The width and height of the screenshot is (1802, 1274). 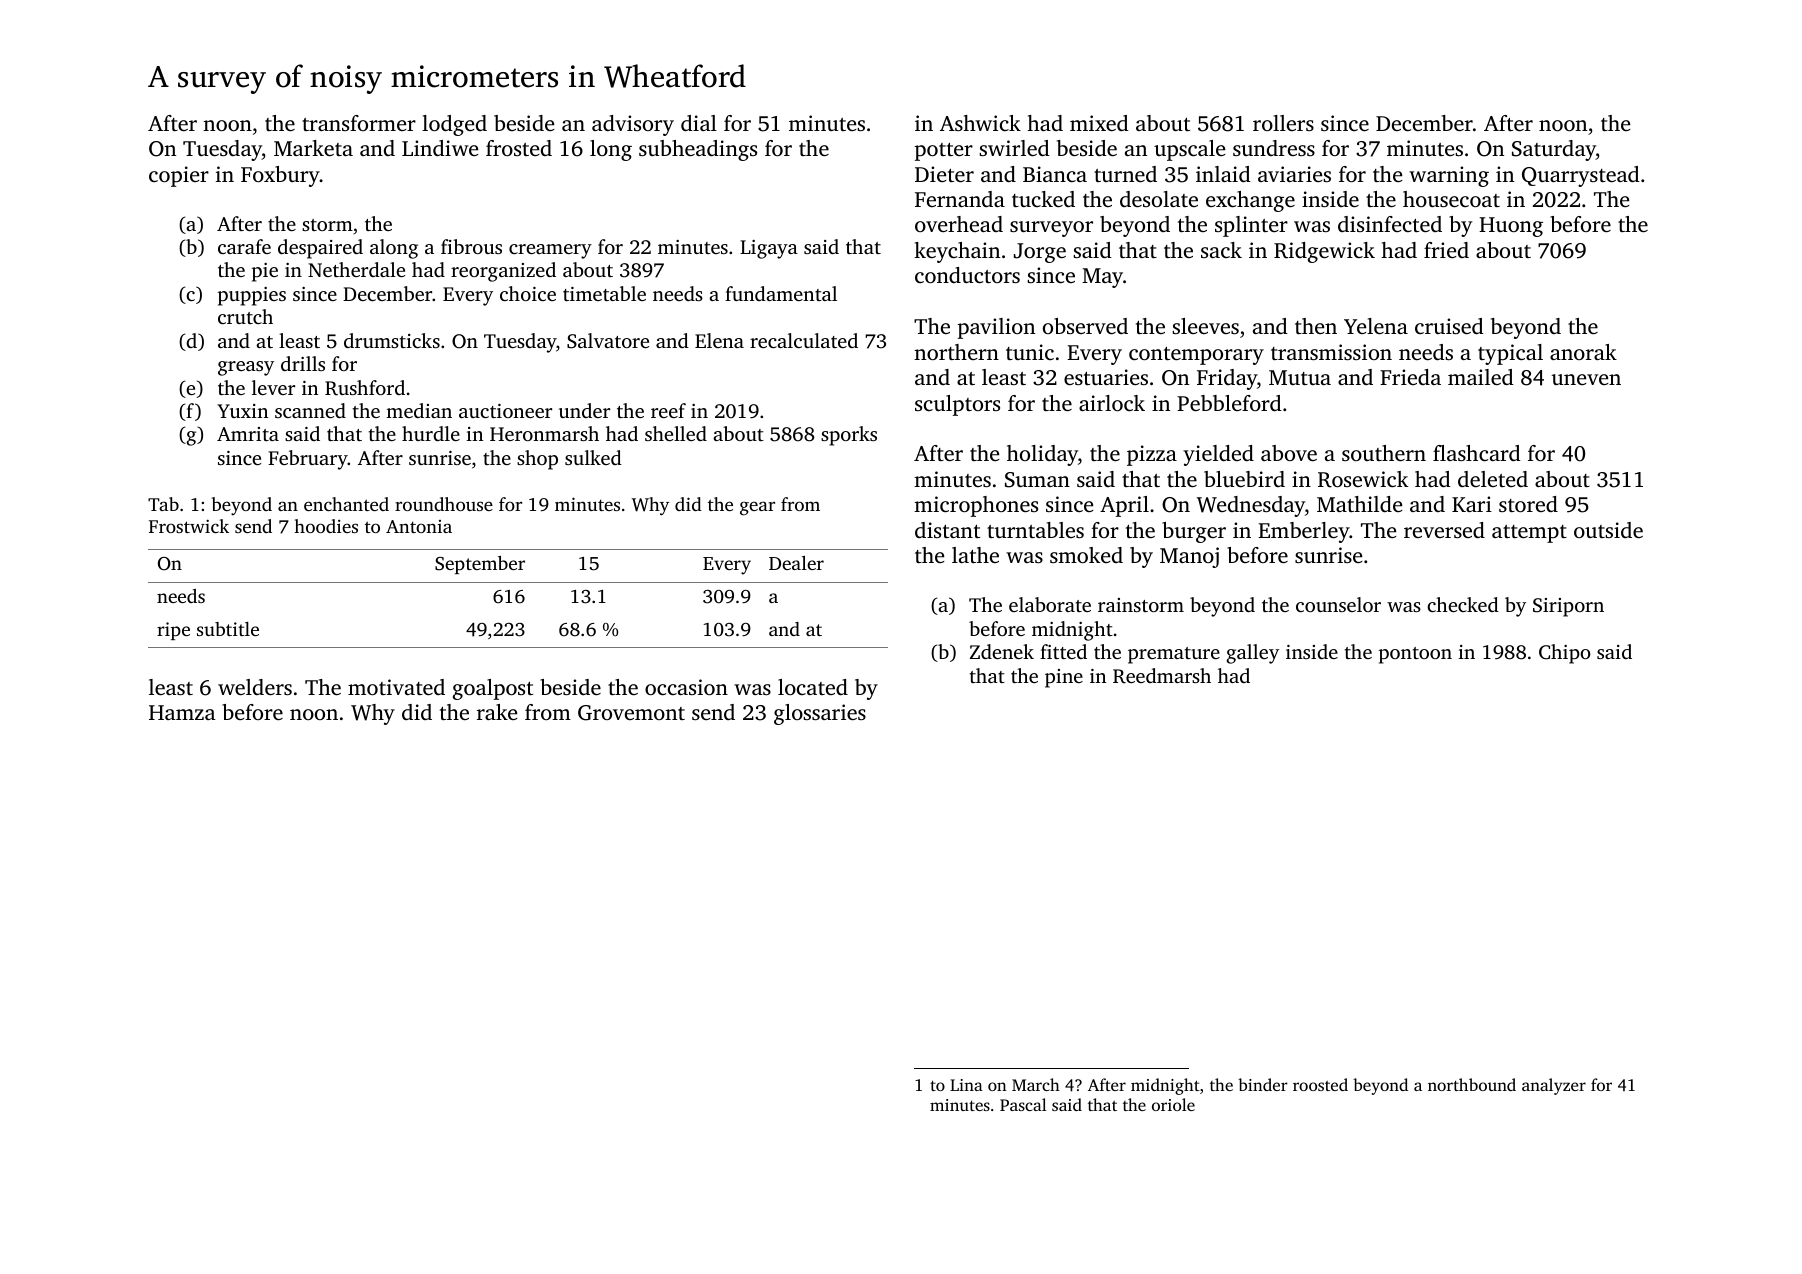 I want to click on copier, so click(x=179, y=176).
